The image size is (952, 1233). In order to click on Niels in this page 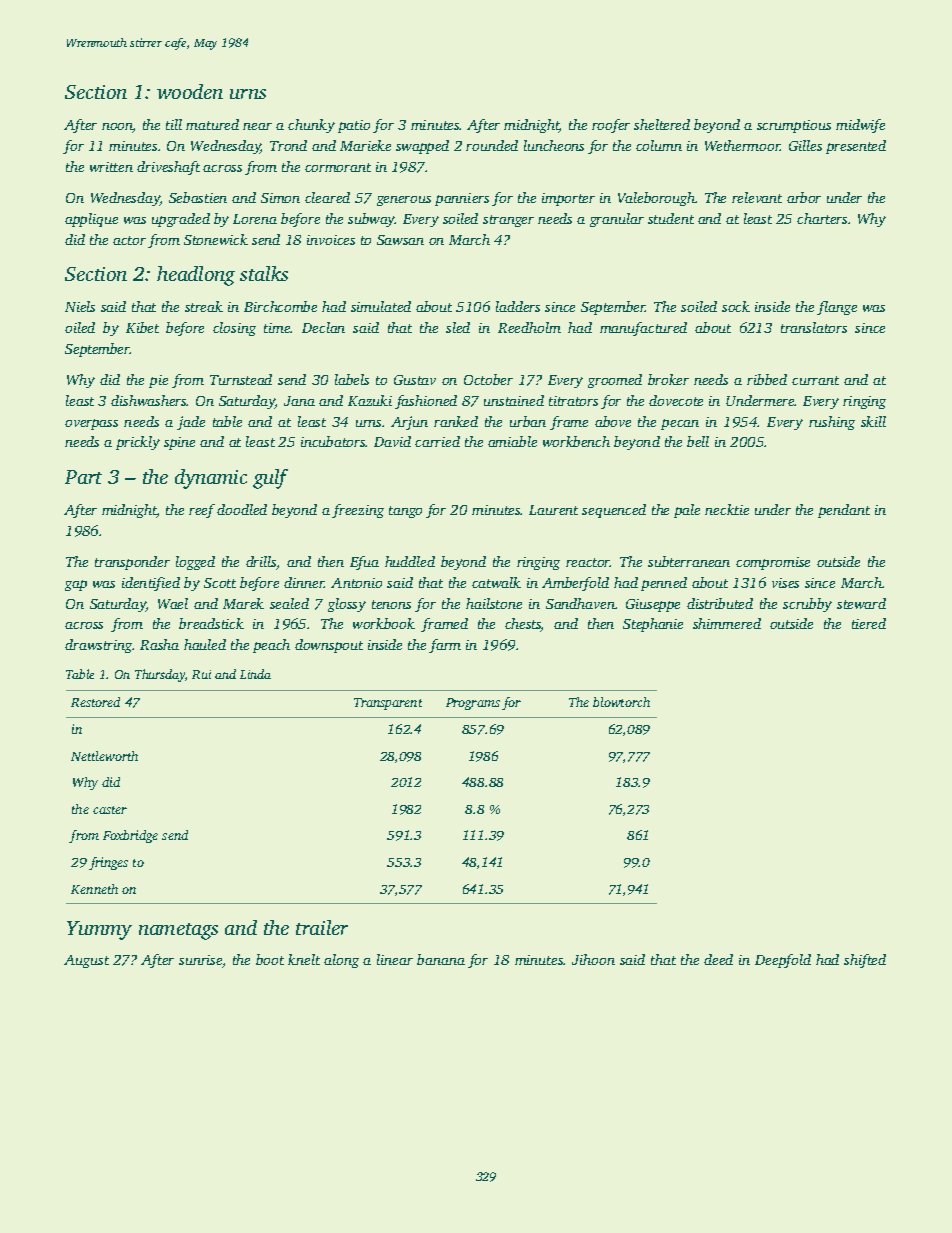, I will do `click(80, 306)`.
